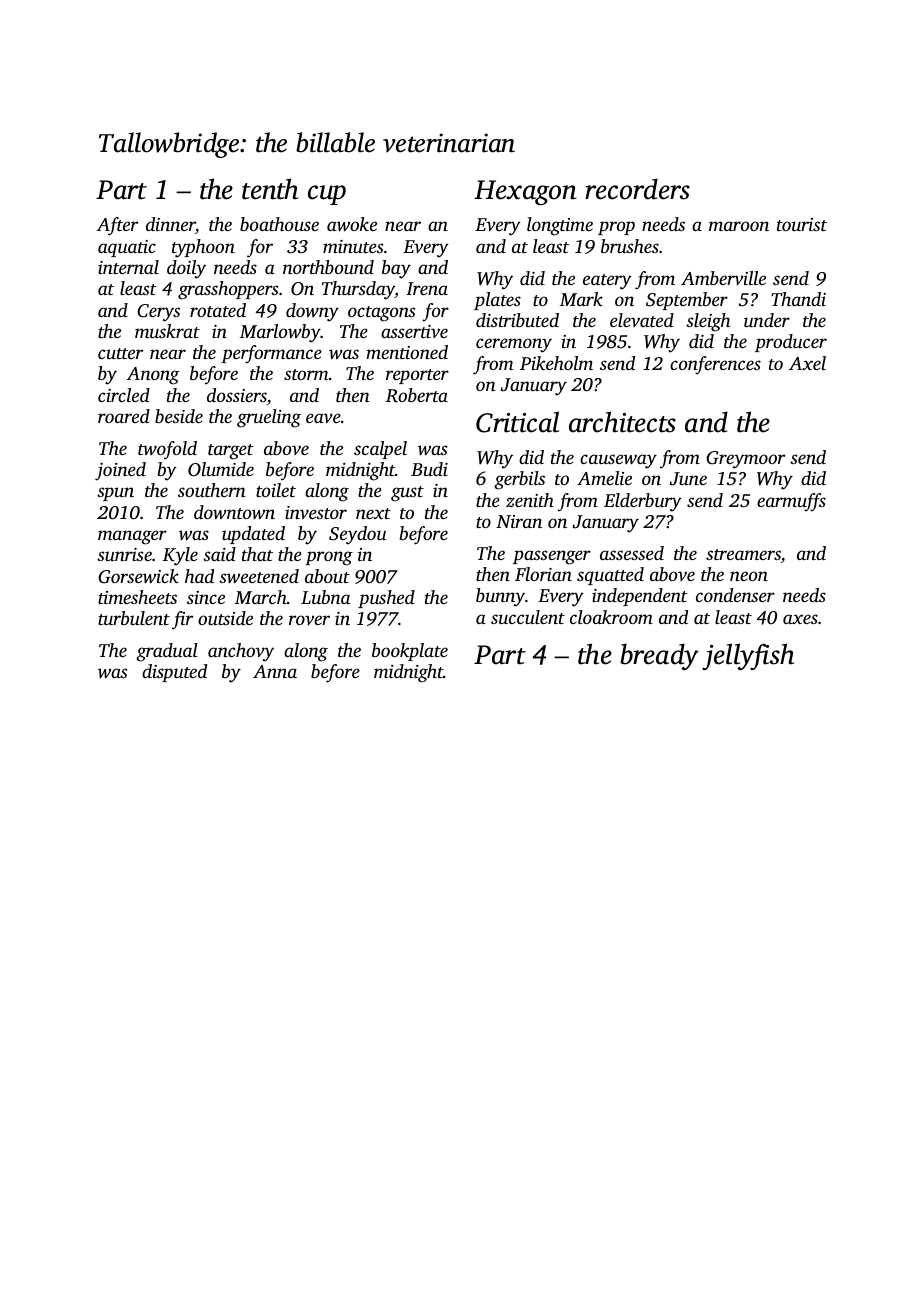  Describe the element at coordinates (637, 189) in the document. I see `recorders` at that location.
